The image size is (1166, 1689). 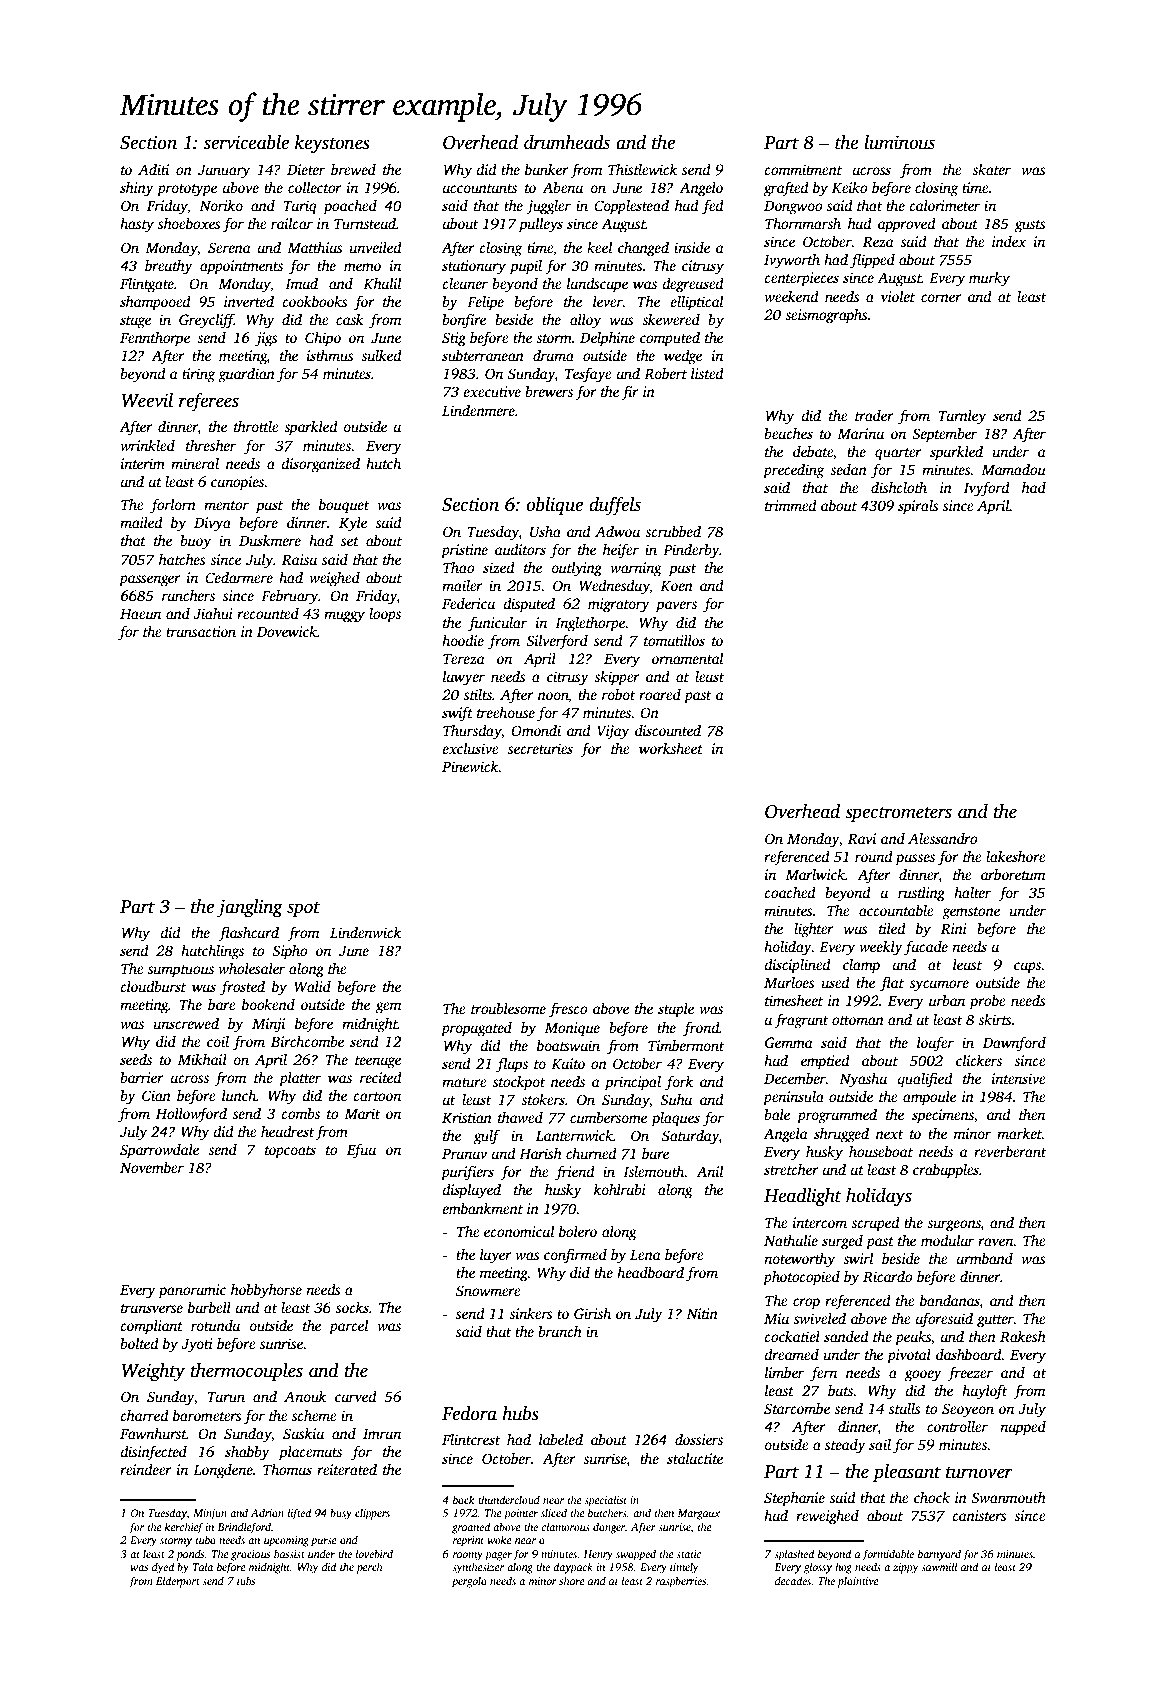 What do you see at coordinates (979, 1060) in the screenshot?
I see `clickers` at bounding box center [979, 1060].
